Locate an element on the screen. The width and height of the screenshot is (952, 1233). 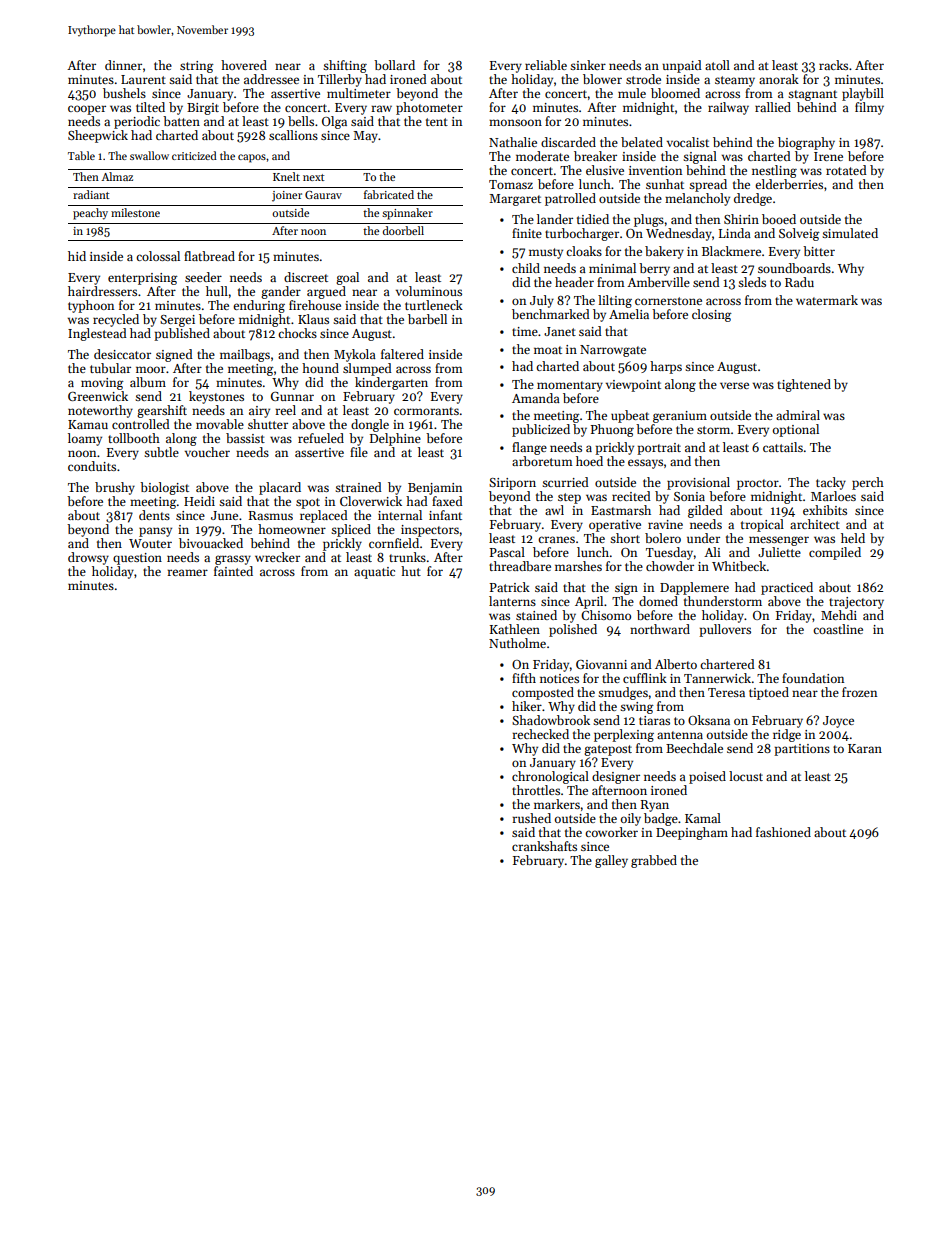
fashioned is located at coordinates (783, 832).
